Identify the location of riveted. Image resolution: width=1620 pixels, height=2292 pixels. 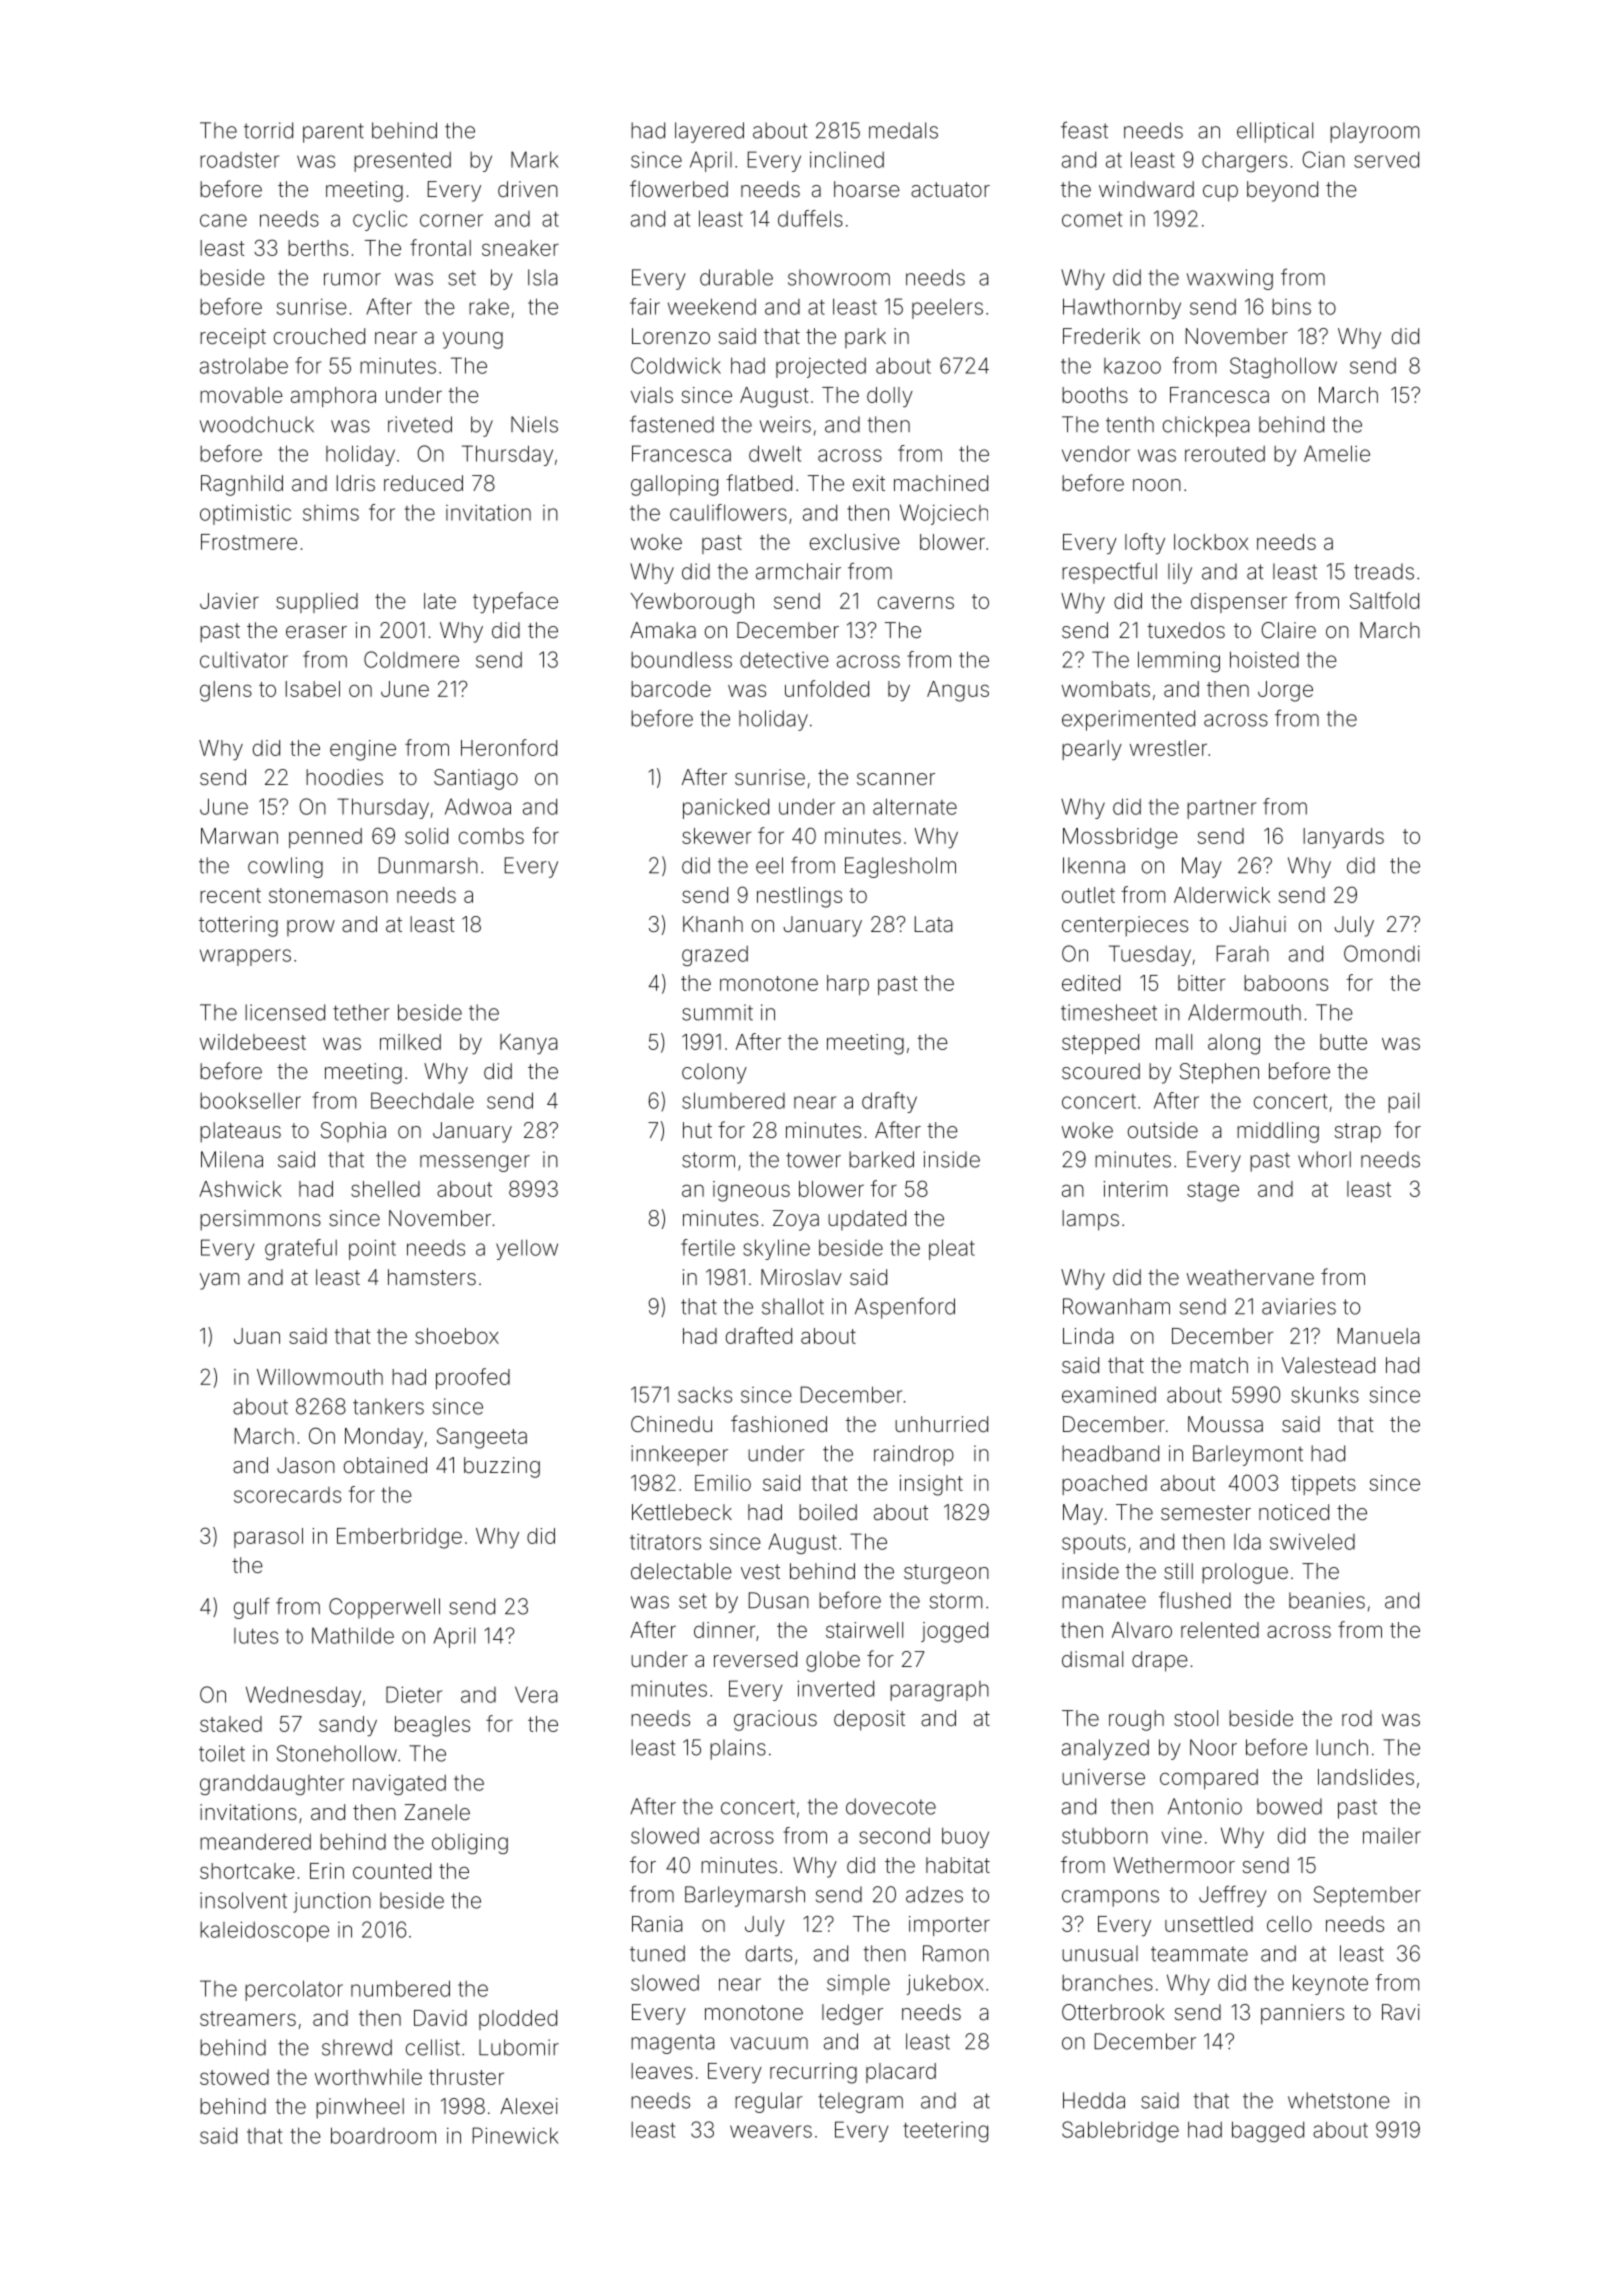
(420, 424).
